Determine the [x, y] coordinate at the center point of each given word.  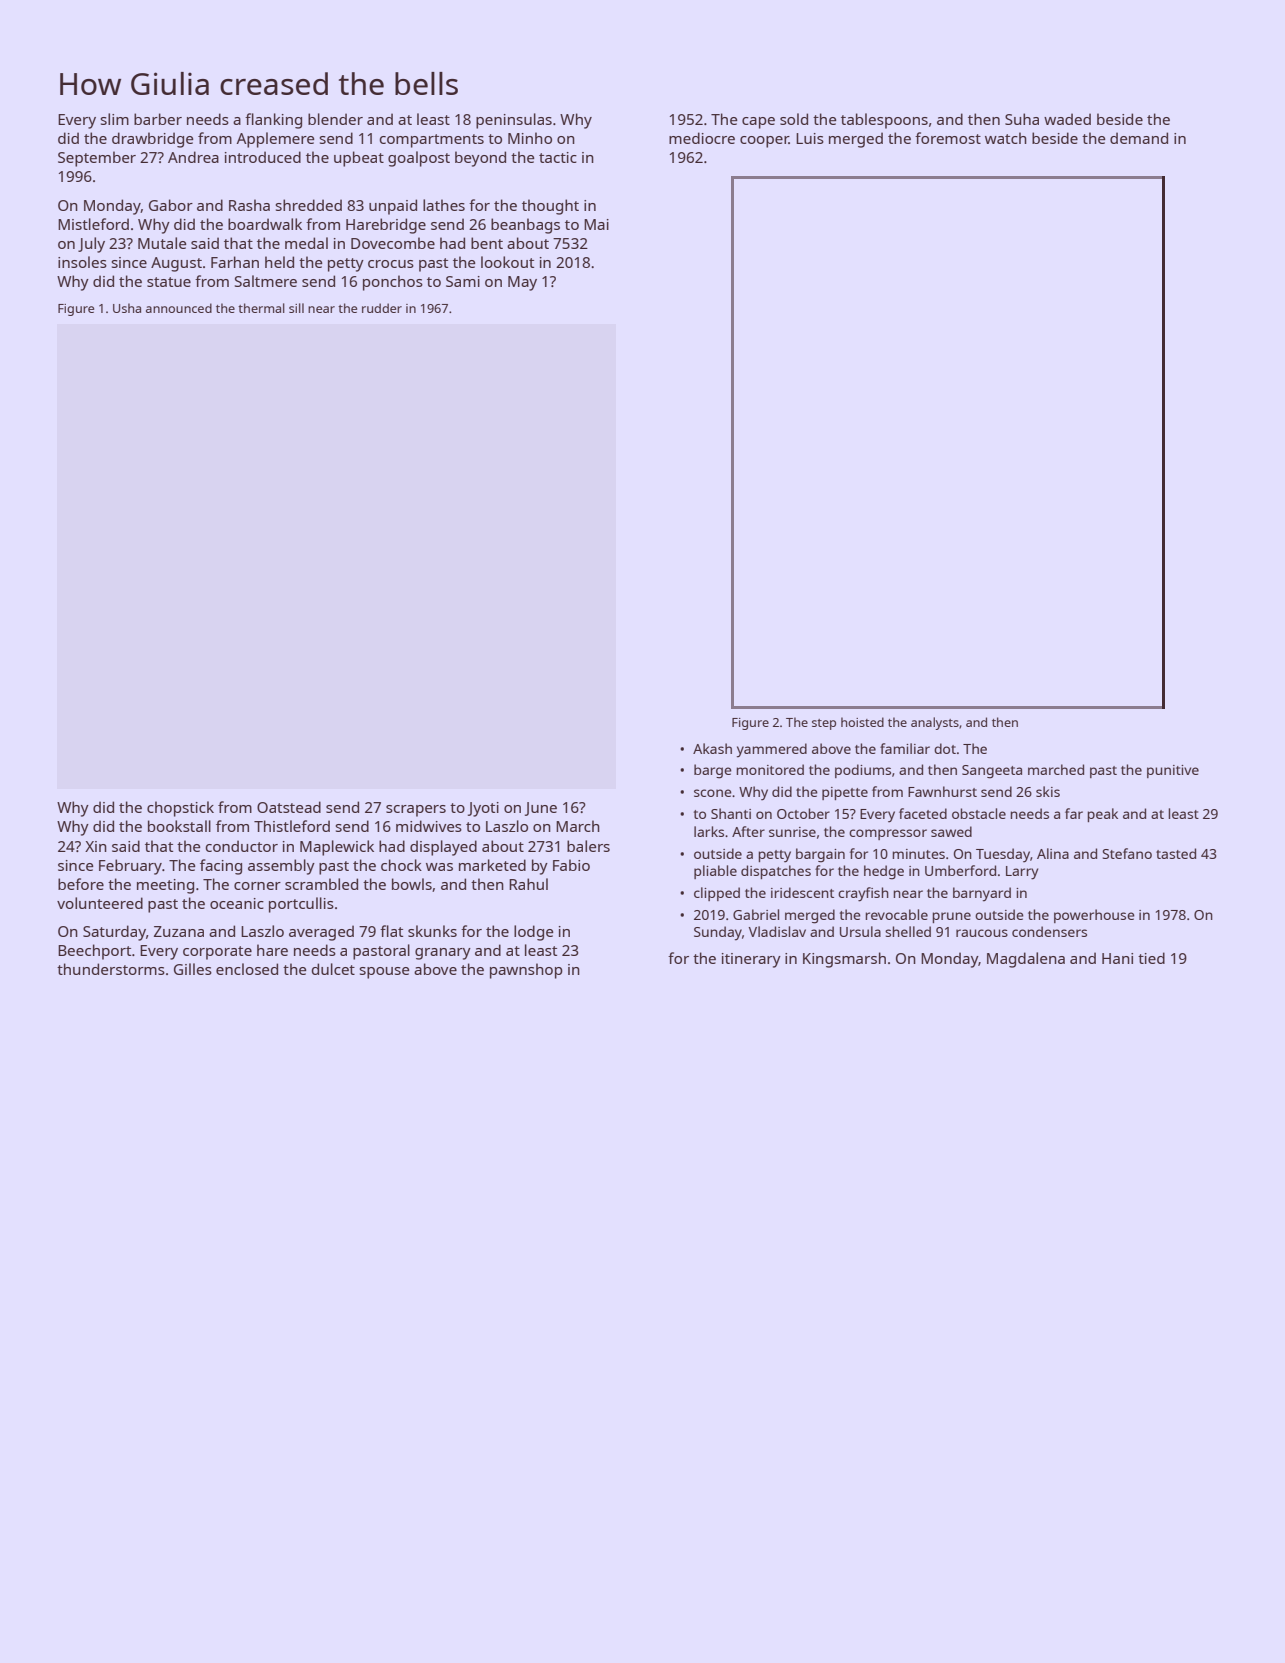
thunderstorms [111, 969]
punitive [1173, 771]
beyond [480, 159]
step [824, 724]
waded [1067, 119]
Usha [127, 308]
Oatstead [289, 807]
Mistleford [93, 224]
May [522, 283]
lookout [507, 262]
